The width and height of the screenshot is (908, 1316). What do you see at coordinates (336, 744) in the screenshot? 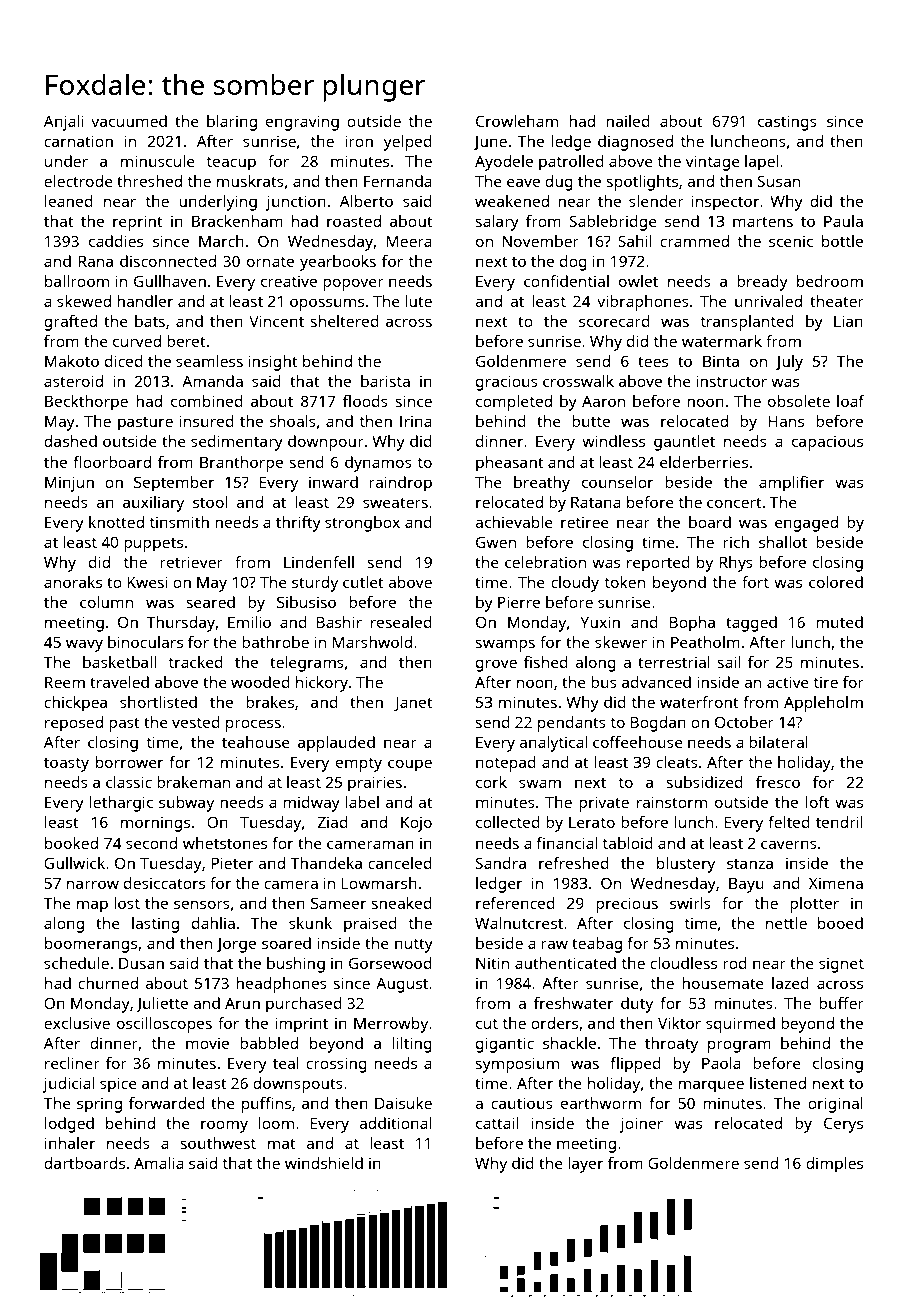
I see `applauded` at bounding box center [336, 744].
